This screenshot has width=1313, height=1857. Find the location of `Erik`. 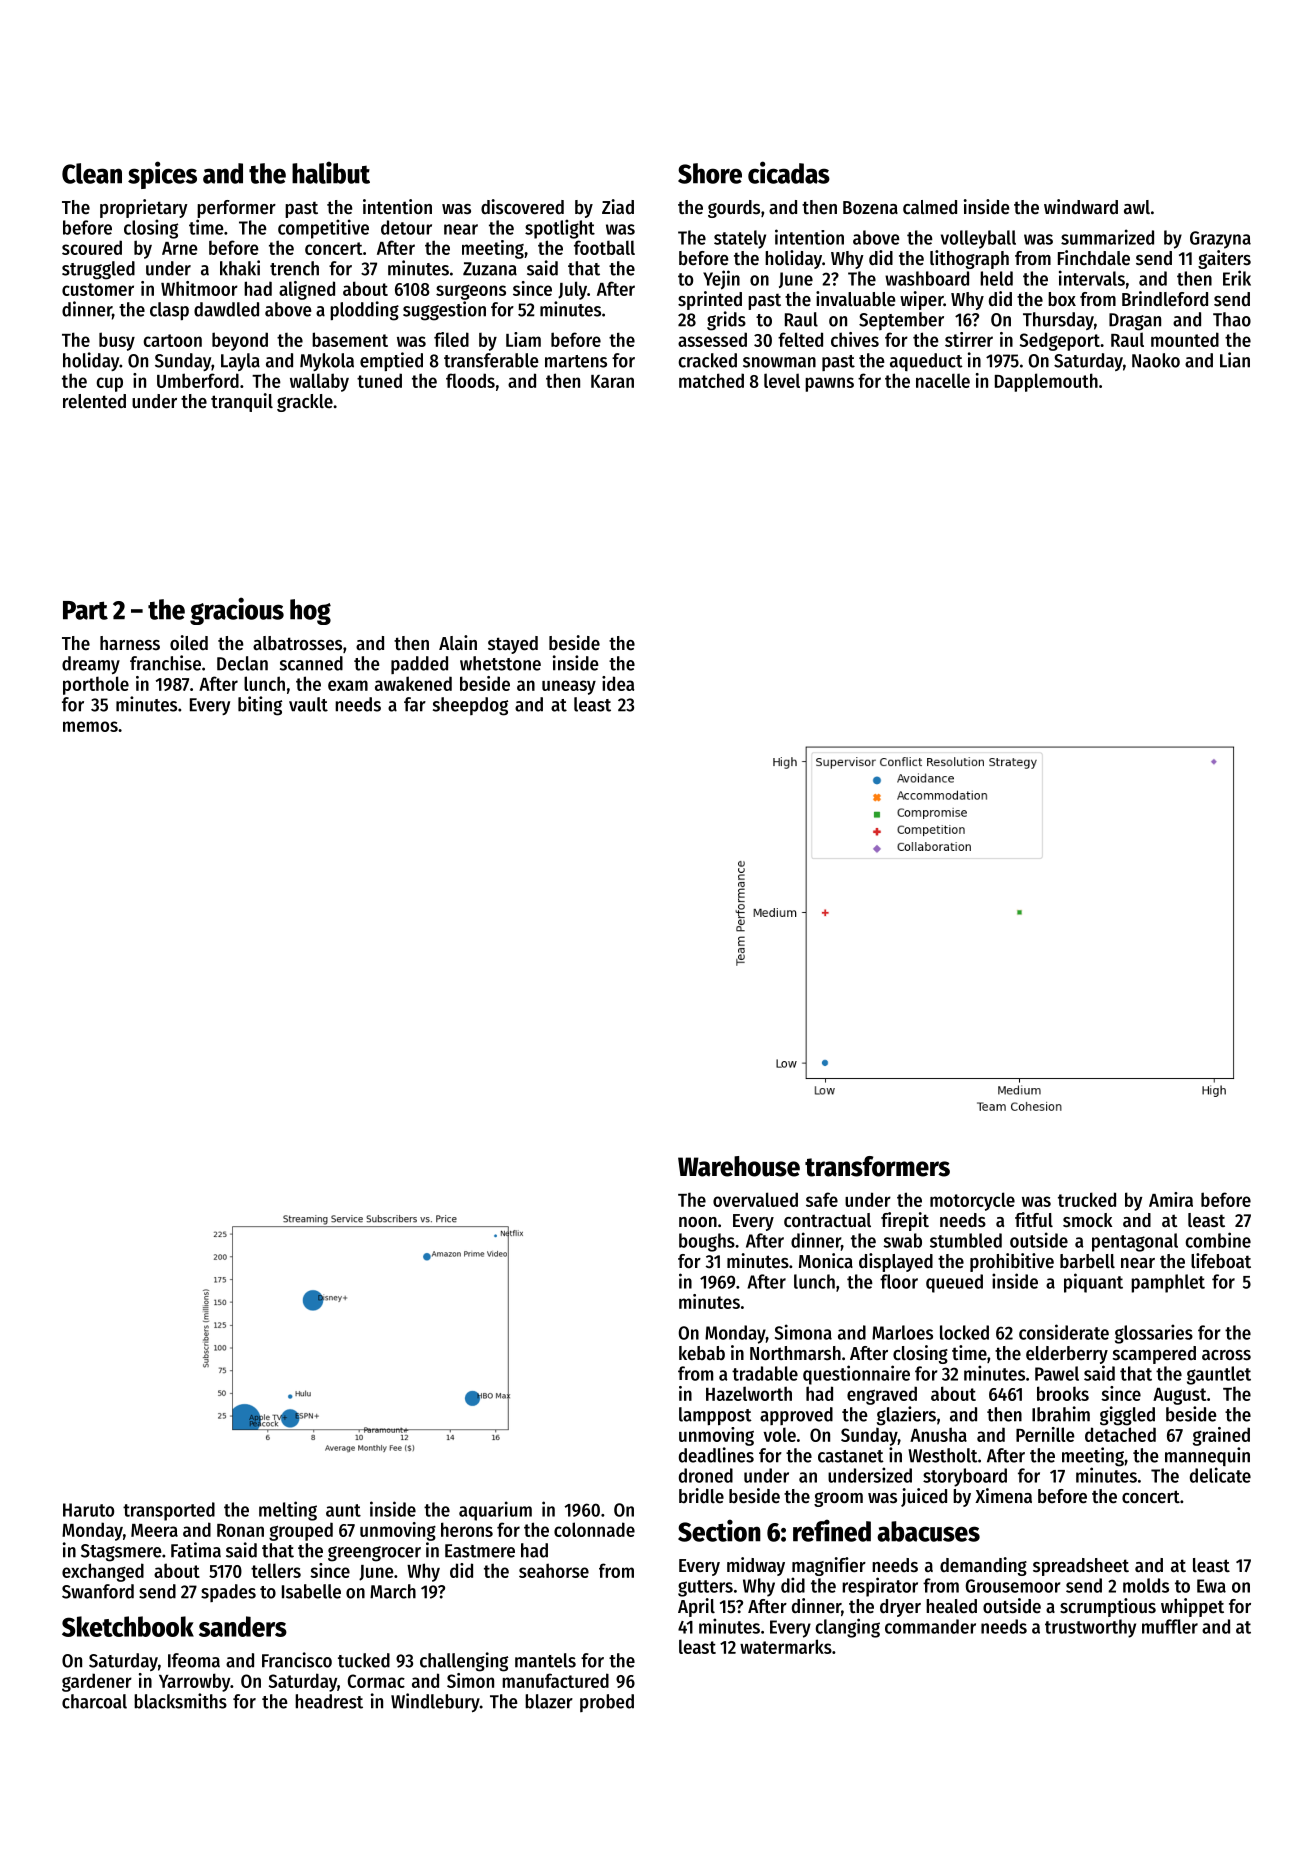

Erik is located at coordinates (1237, 278).
